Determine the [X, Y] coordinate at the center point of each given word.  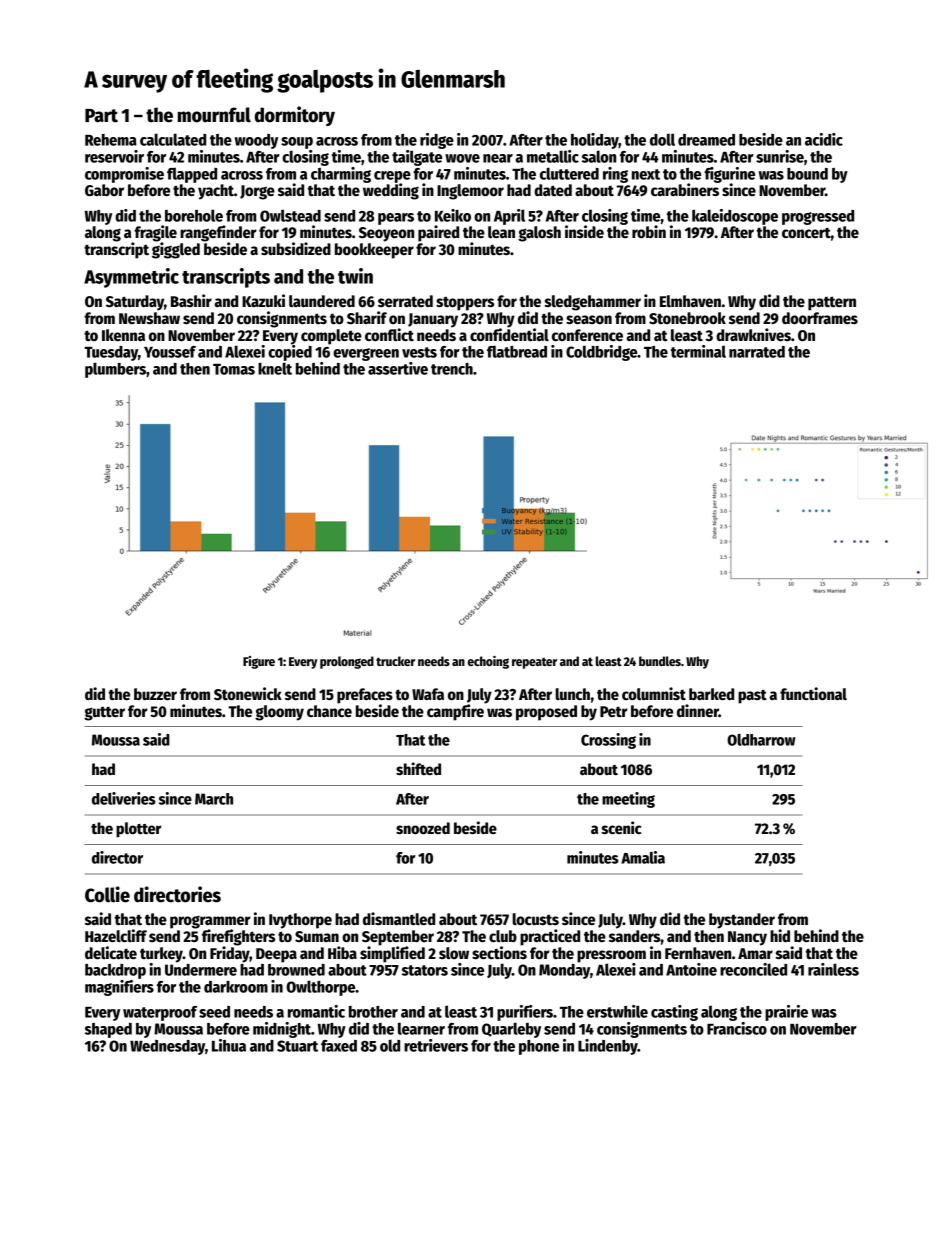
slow [454, 953]
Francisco [737, 1028]
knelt [275, 368]
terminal [698, 351]
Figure [259, 662]
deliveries [124, 798]
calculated [173, 139]
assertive [398, 368]
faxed [339, 1046]
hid [780, 935]
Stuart [297, 1046]
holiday [595, 141]
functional [813, 693]
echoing [488, 662]
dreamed [706, 140]
